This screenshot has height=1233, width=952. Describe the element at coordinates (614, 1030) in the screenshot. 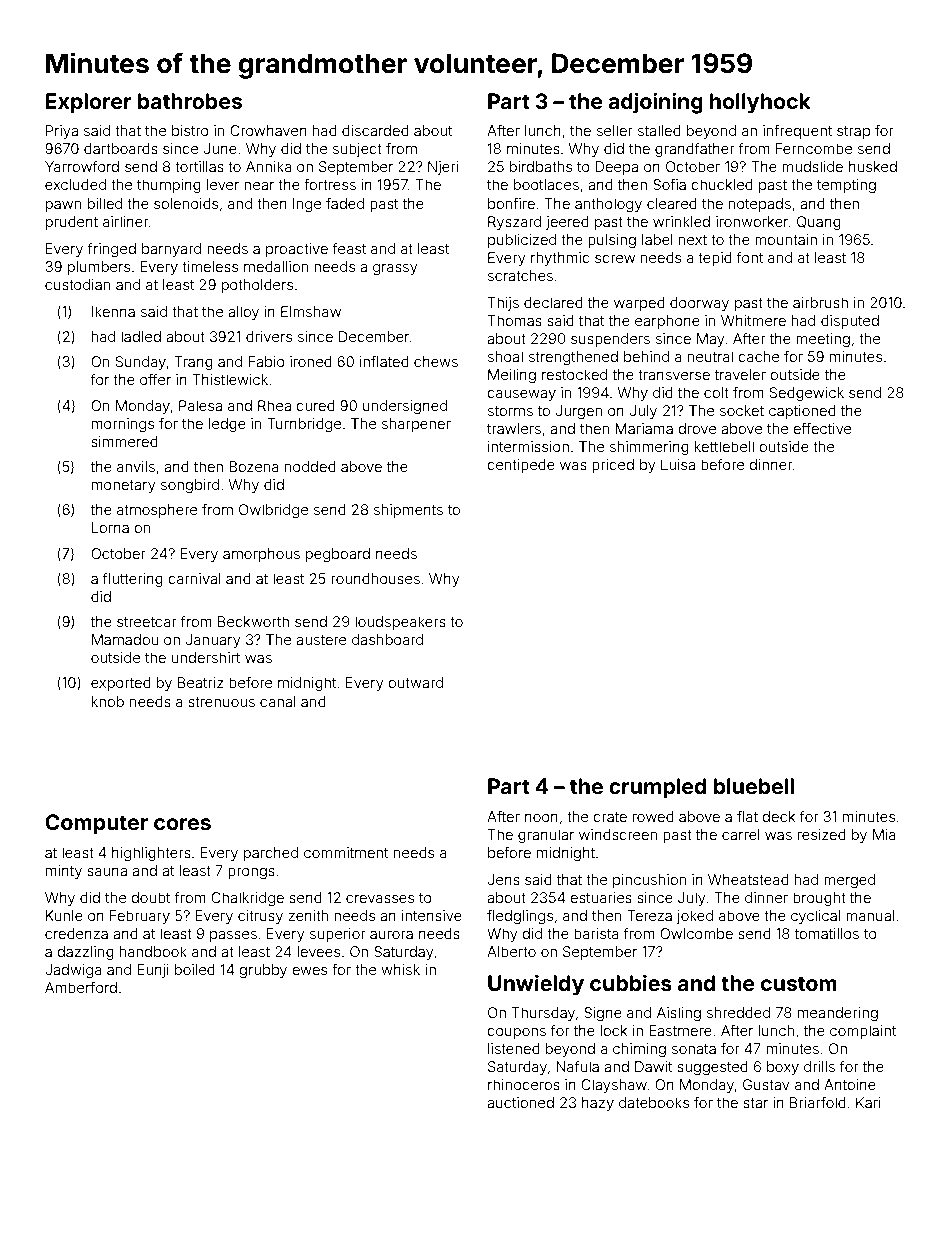

I see `lock` at that location.
